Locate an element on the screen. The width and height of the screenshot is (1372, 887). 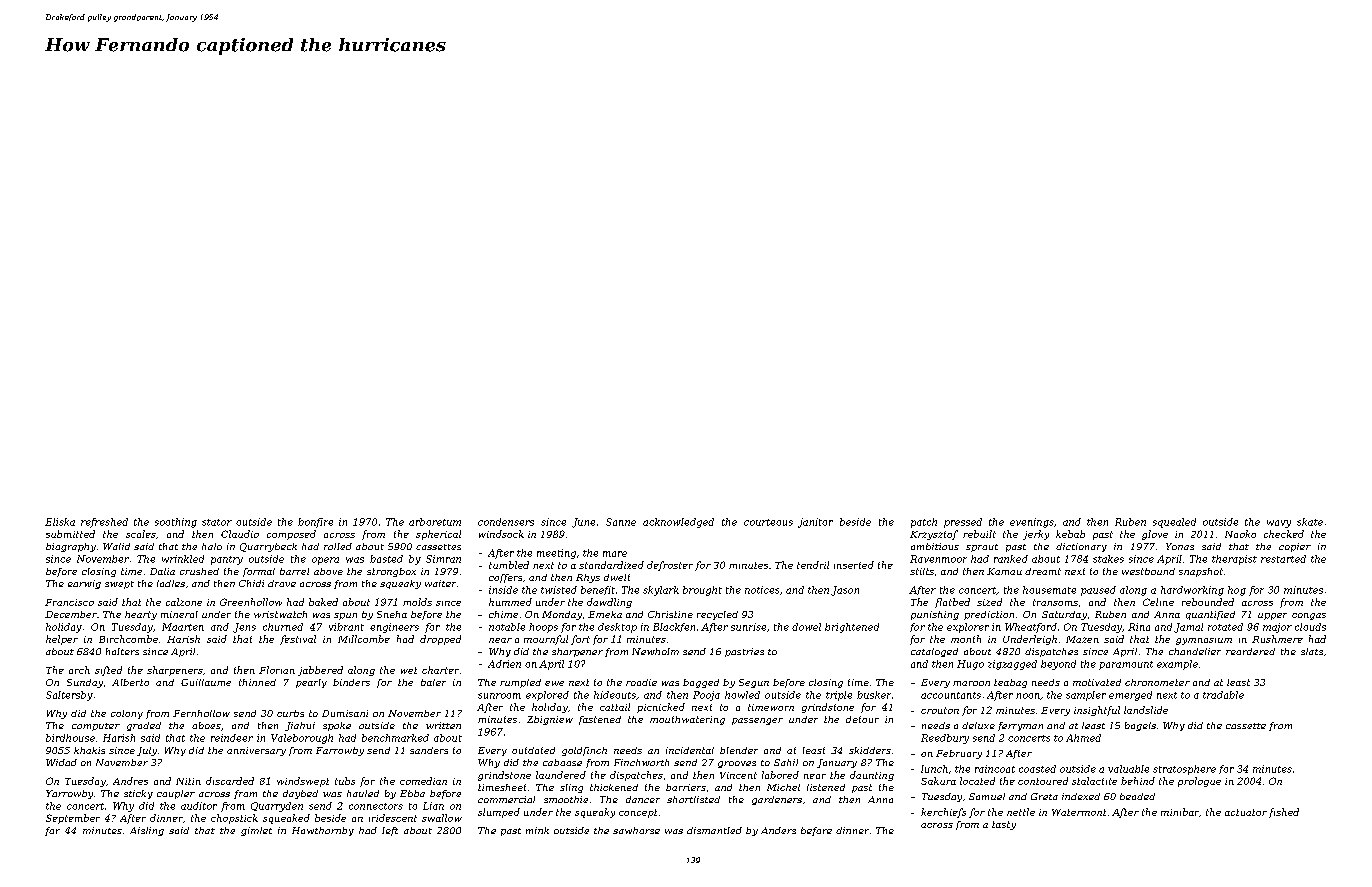
stratosphere is located at coordinates (1184, 770).
